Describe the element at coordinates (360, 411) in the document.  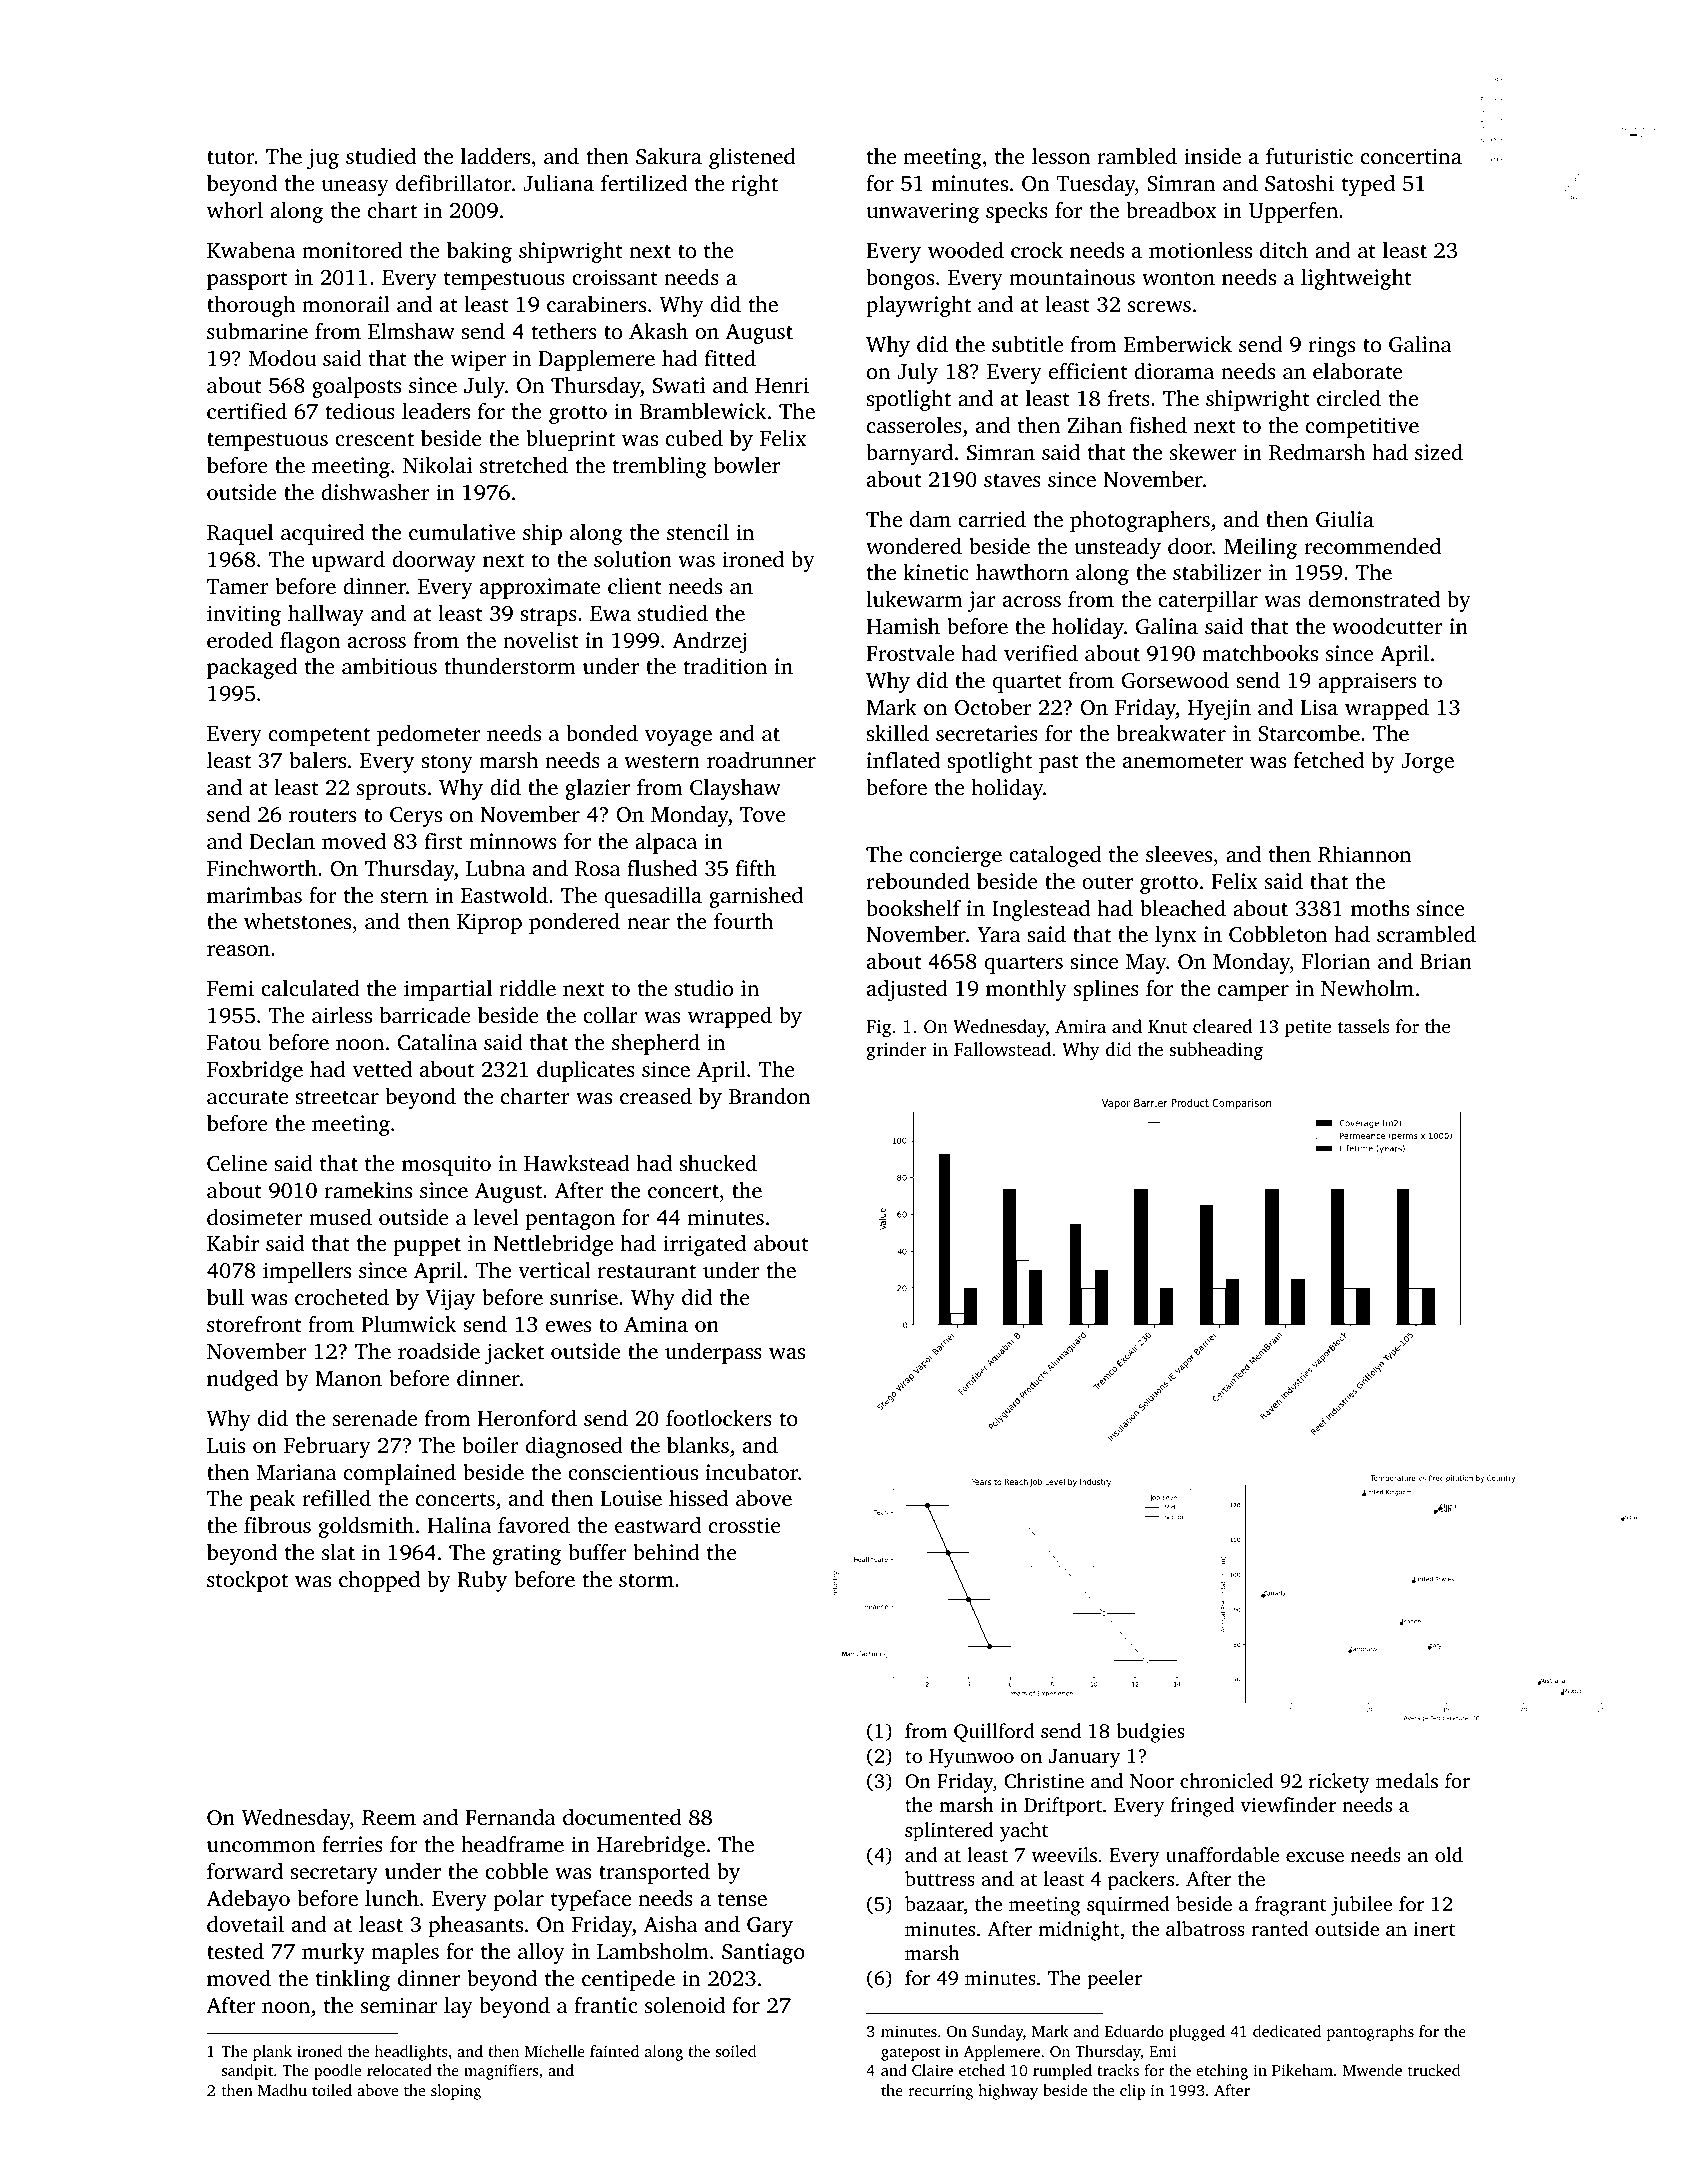
I see `tedious` at that location.
